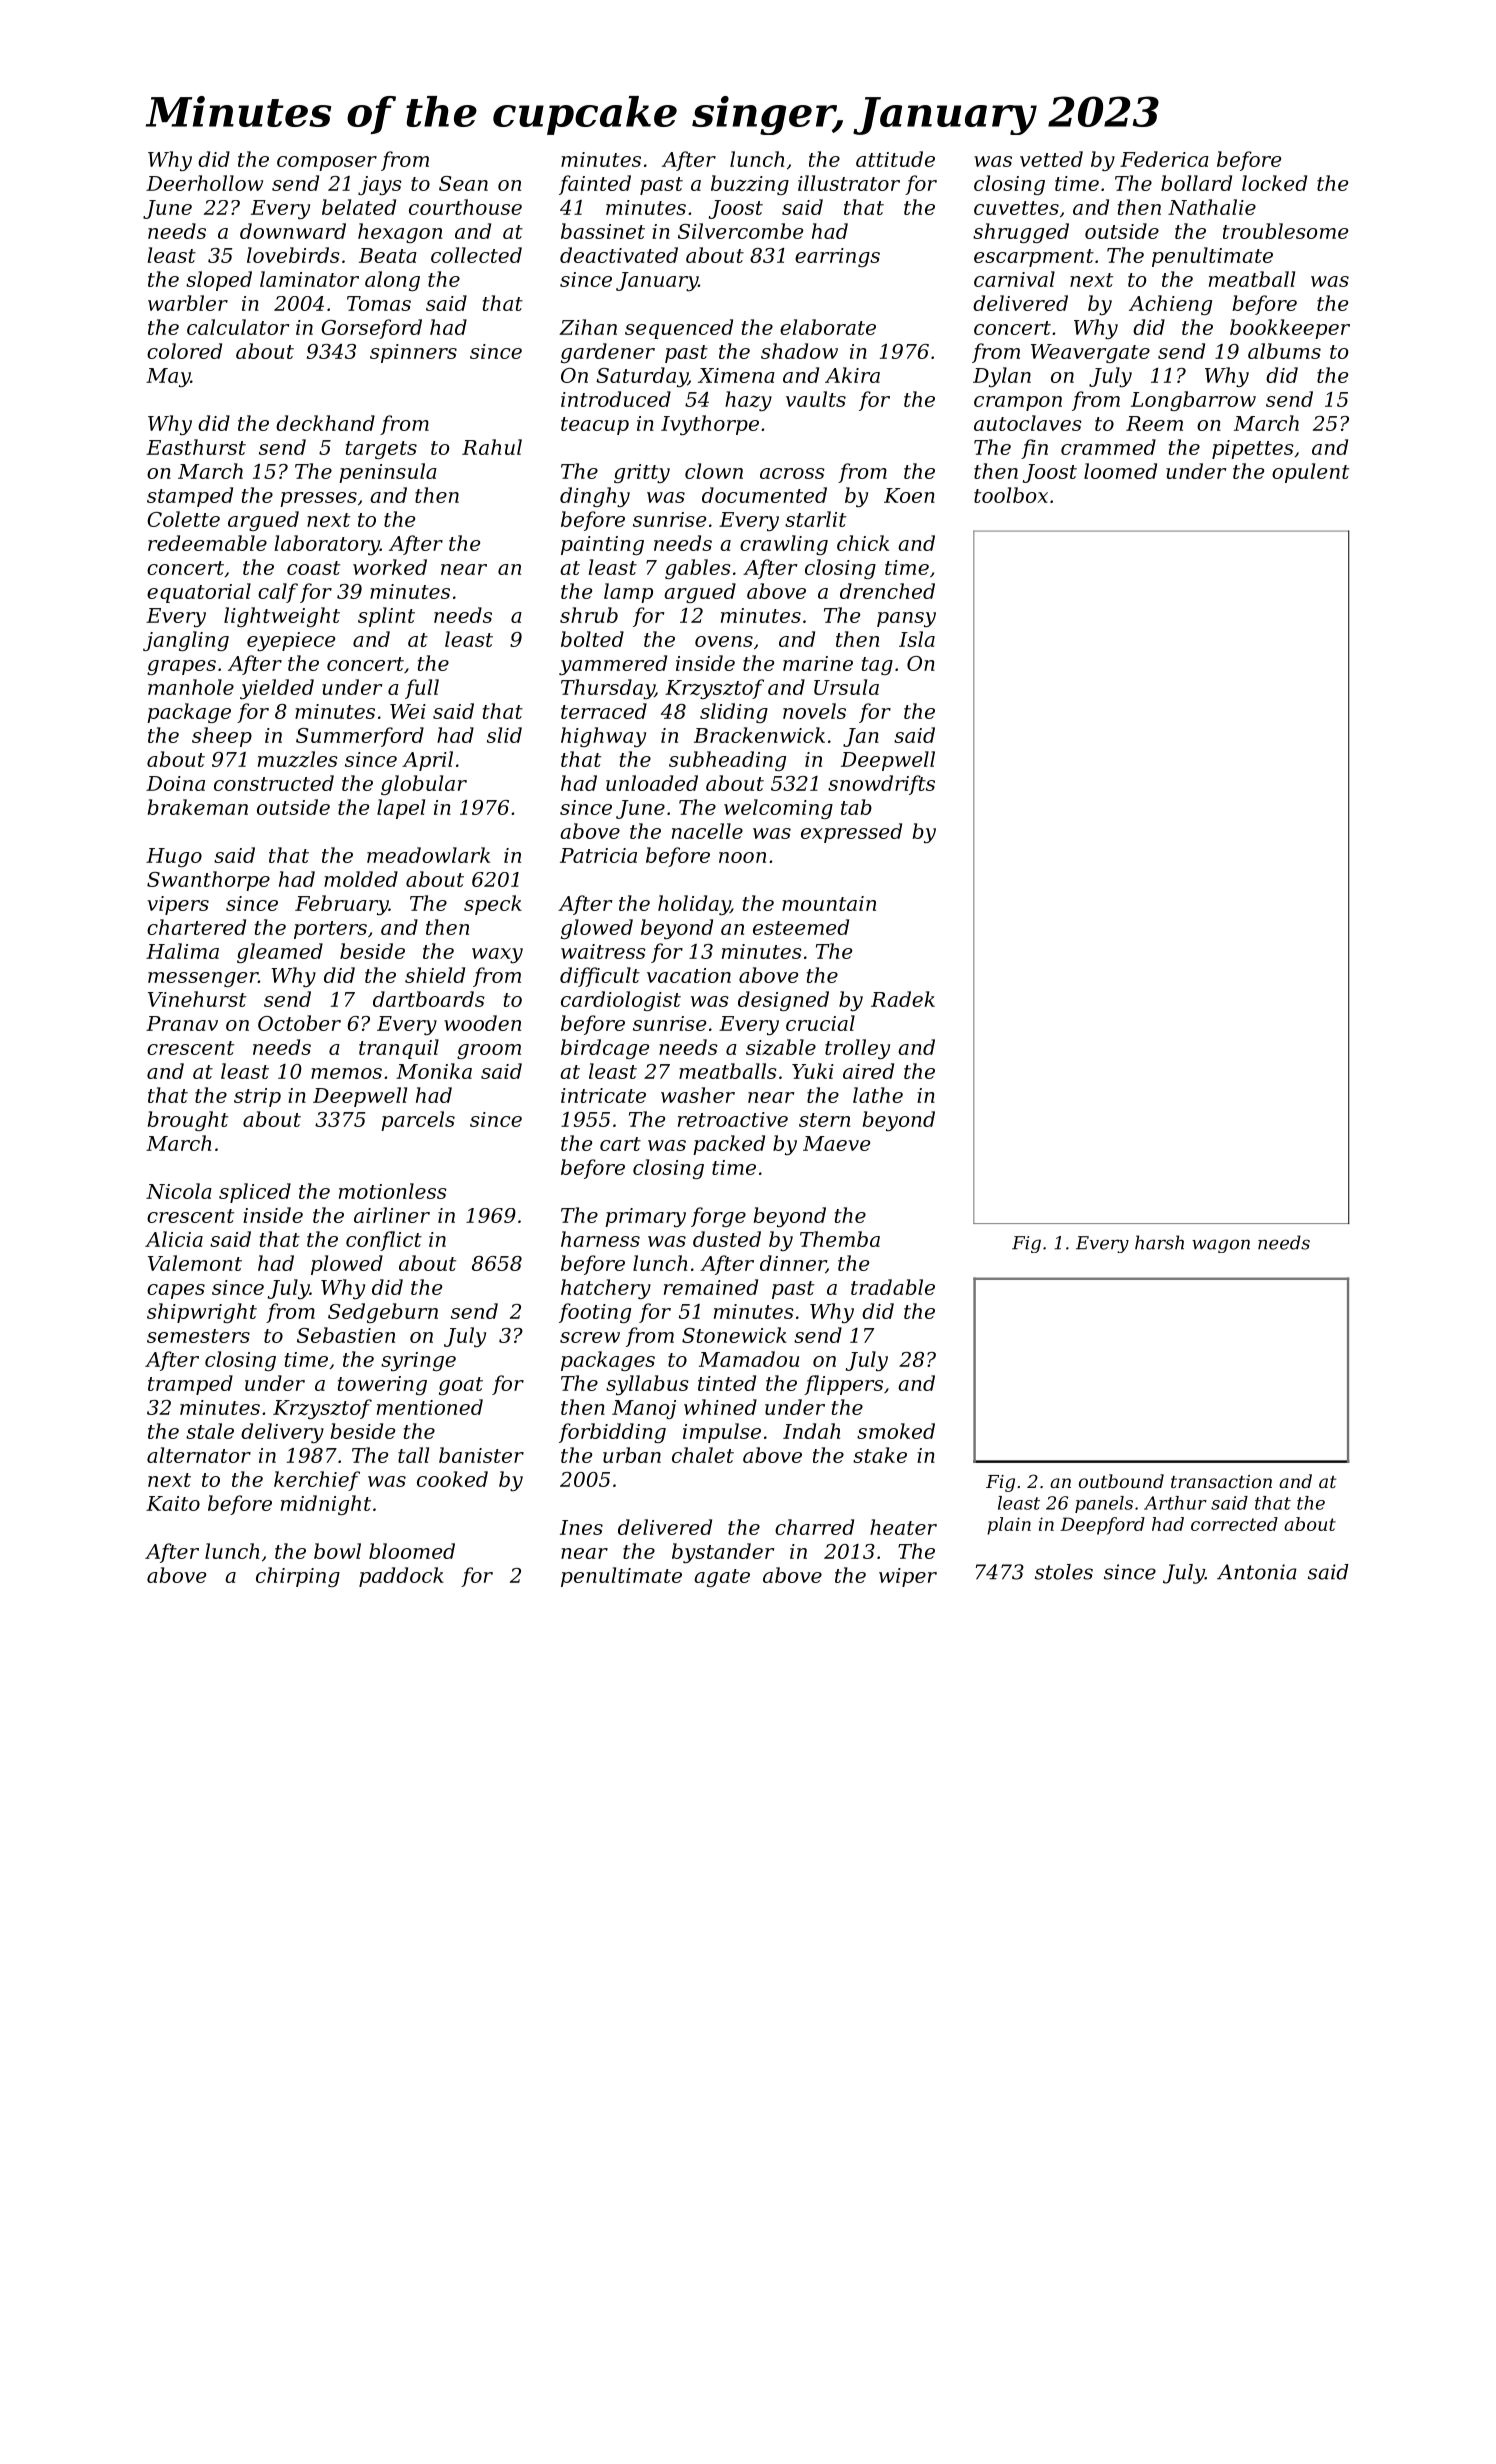  I want to click on attitude, so click(895, 159).
